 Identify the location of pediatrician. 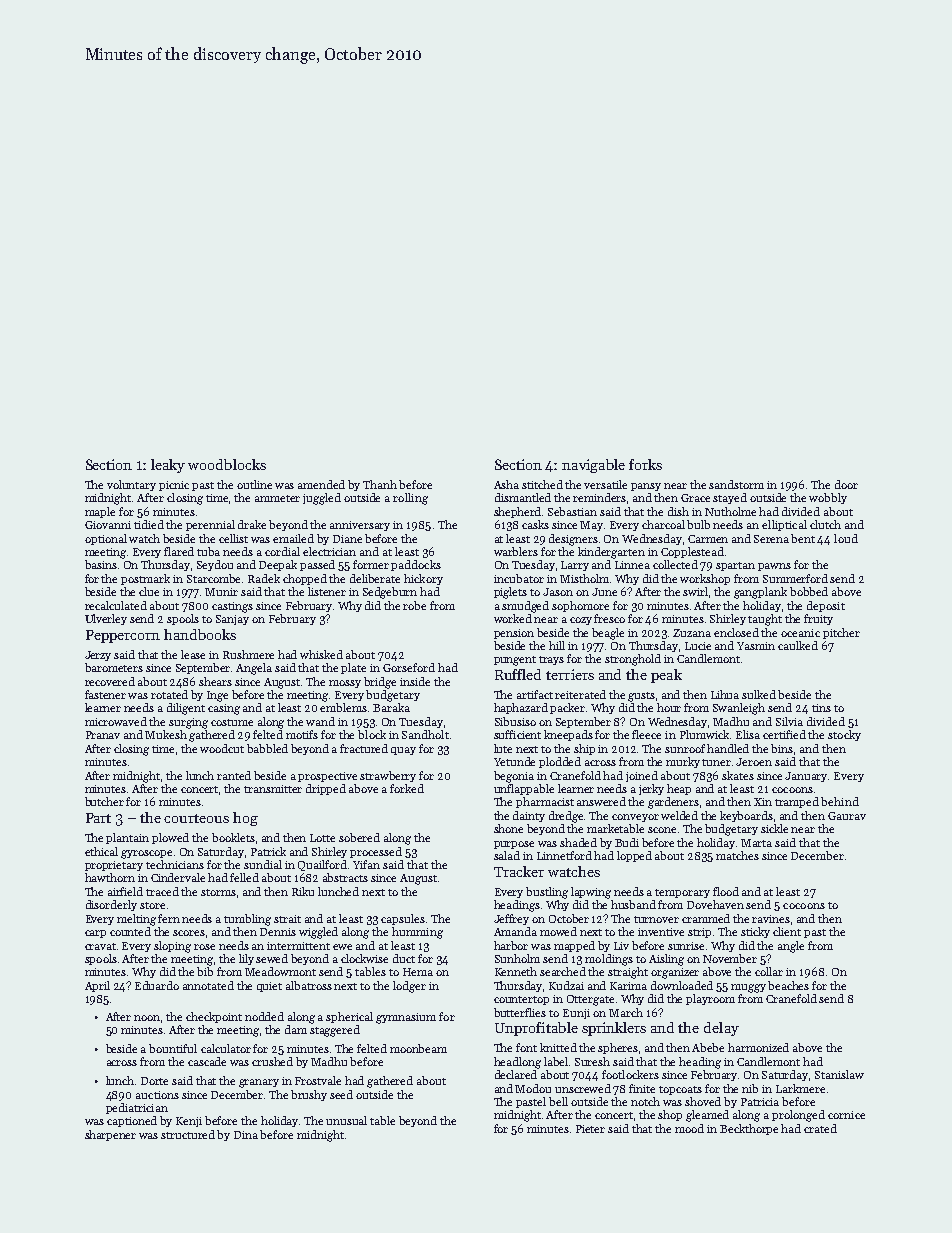
(137, 1108).
